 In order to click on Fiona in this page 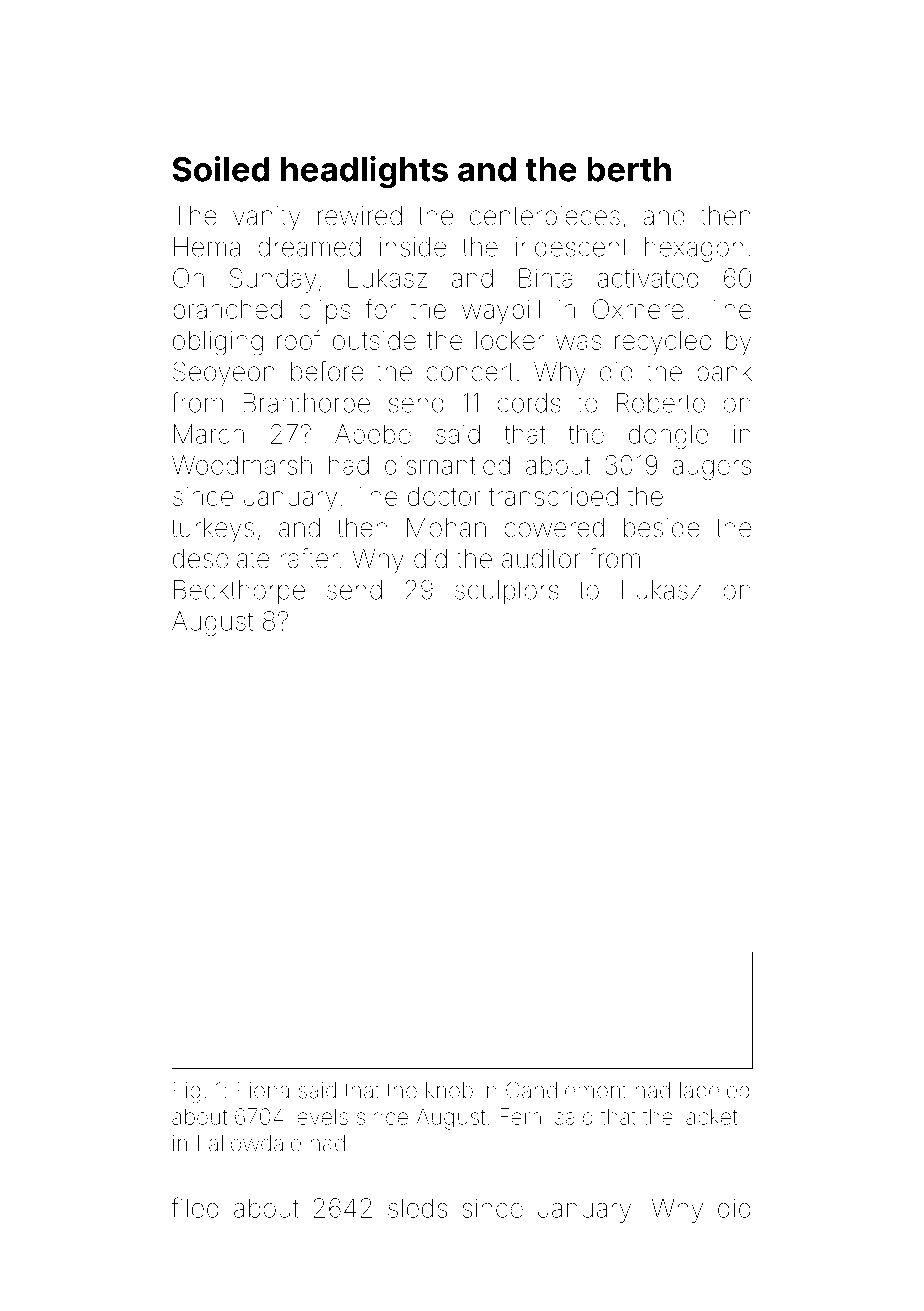, I will do `click(263, 1090)`.
